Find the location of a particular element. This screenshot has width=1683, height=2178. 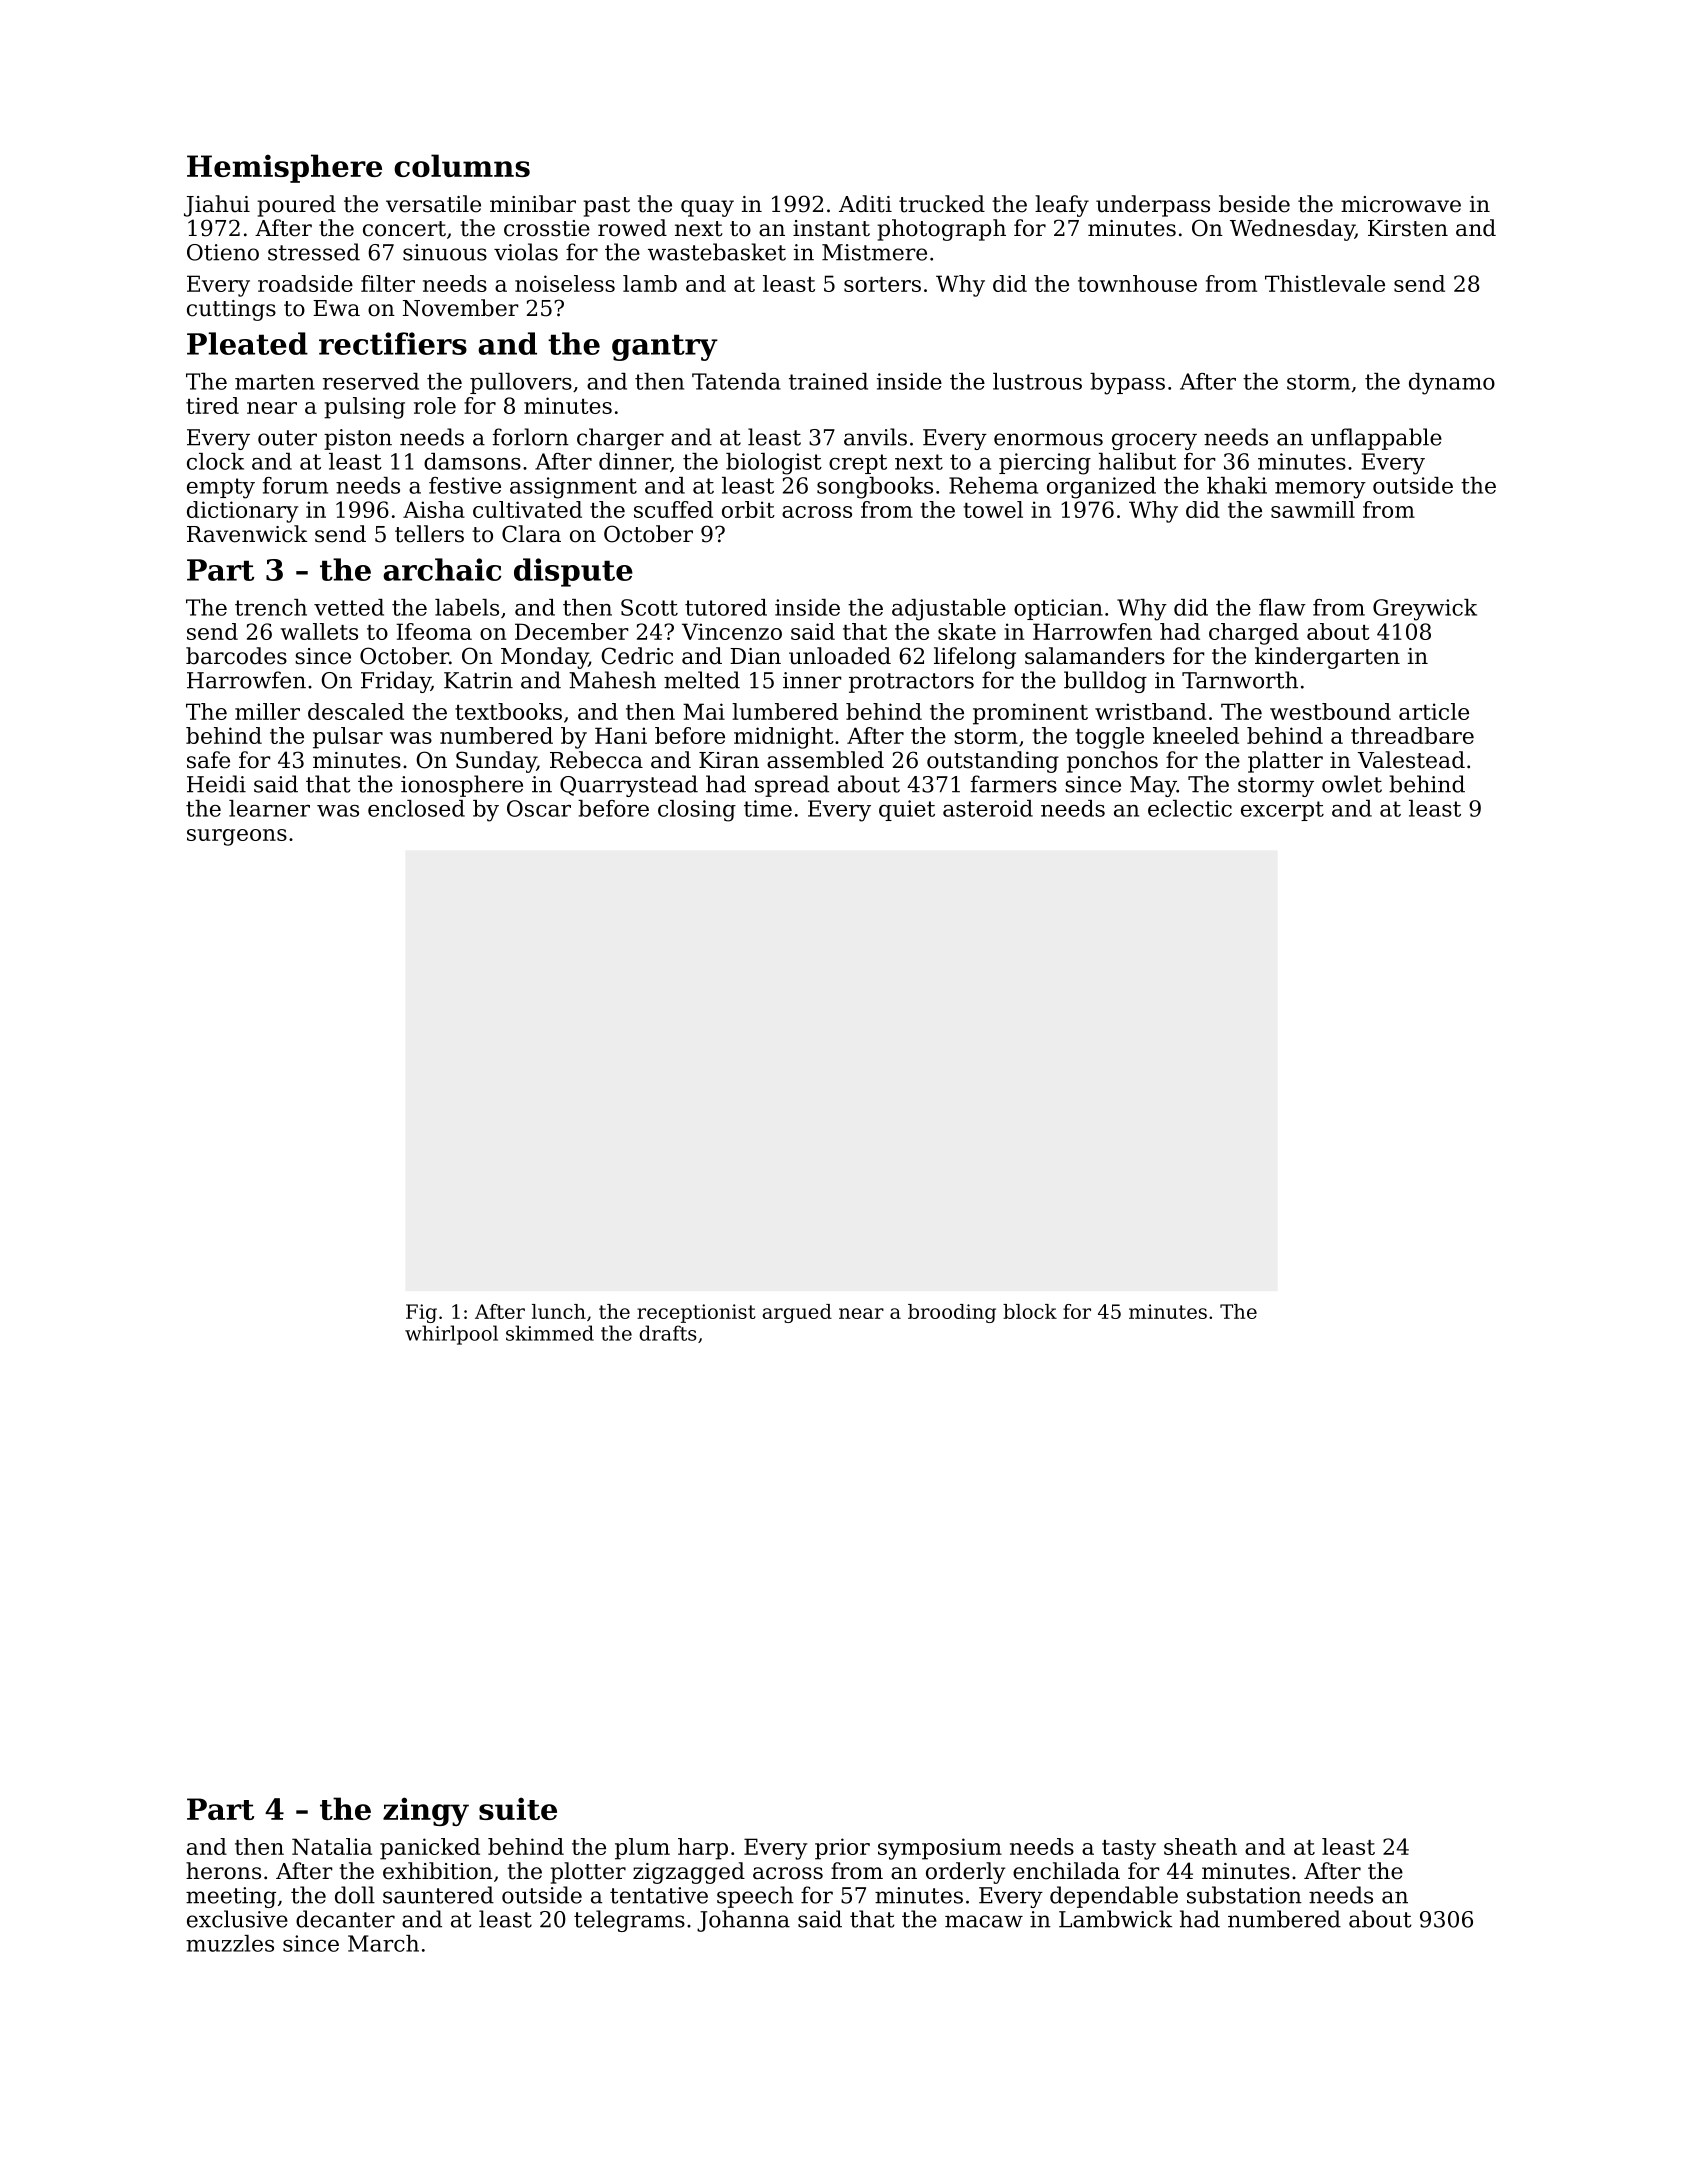

Monday is located at coordinates (544, 658).
